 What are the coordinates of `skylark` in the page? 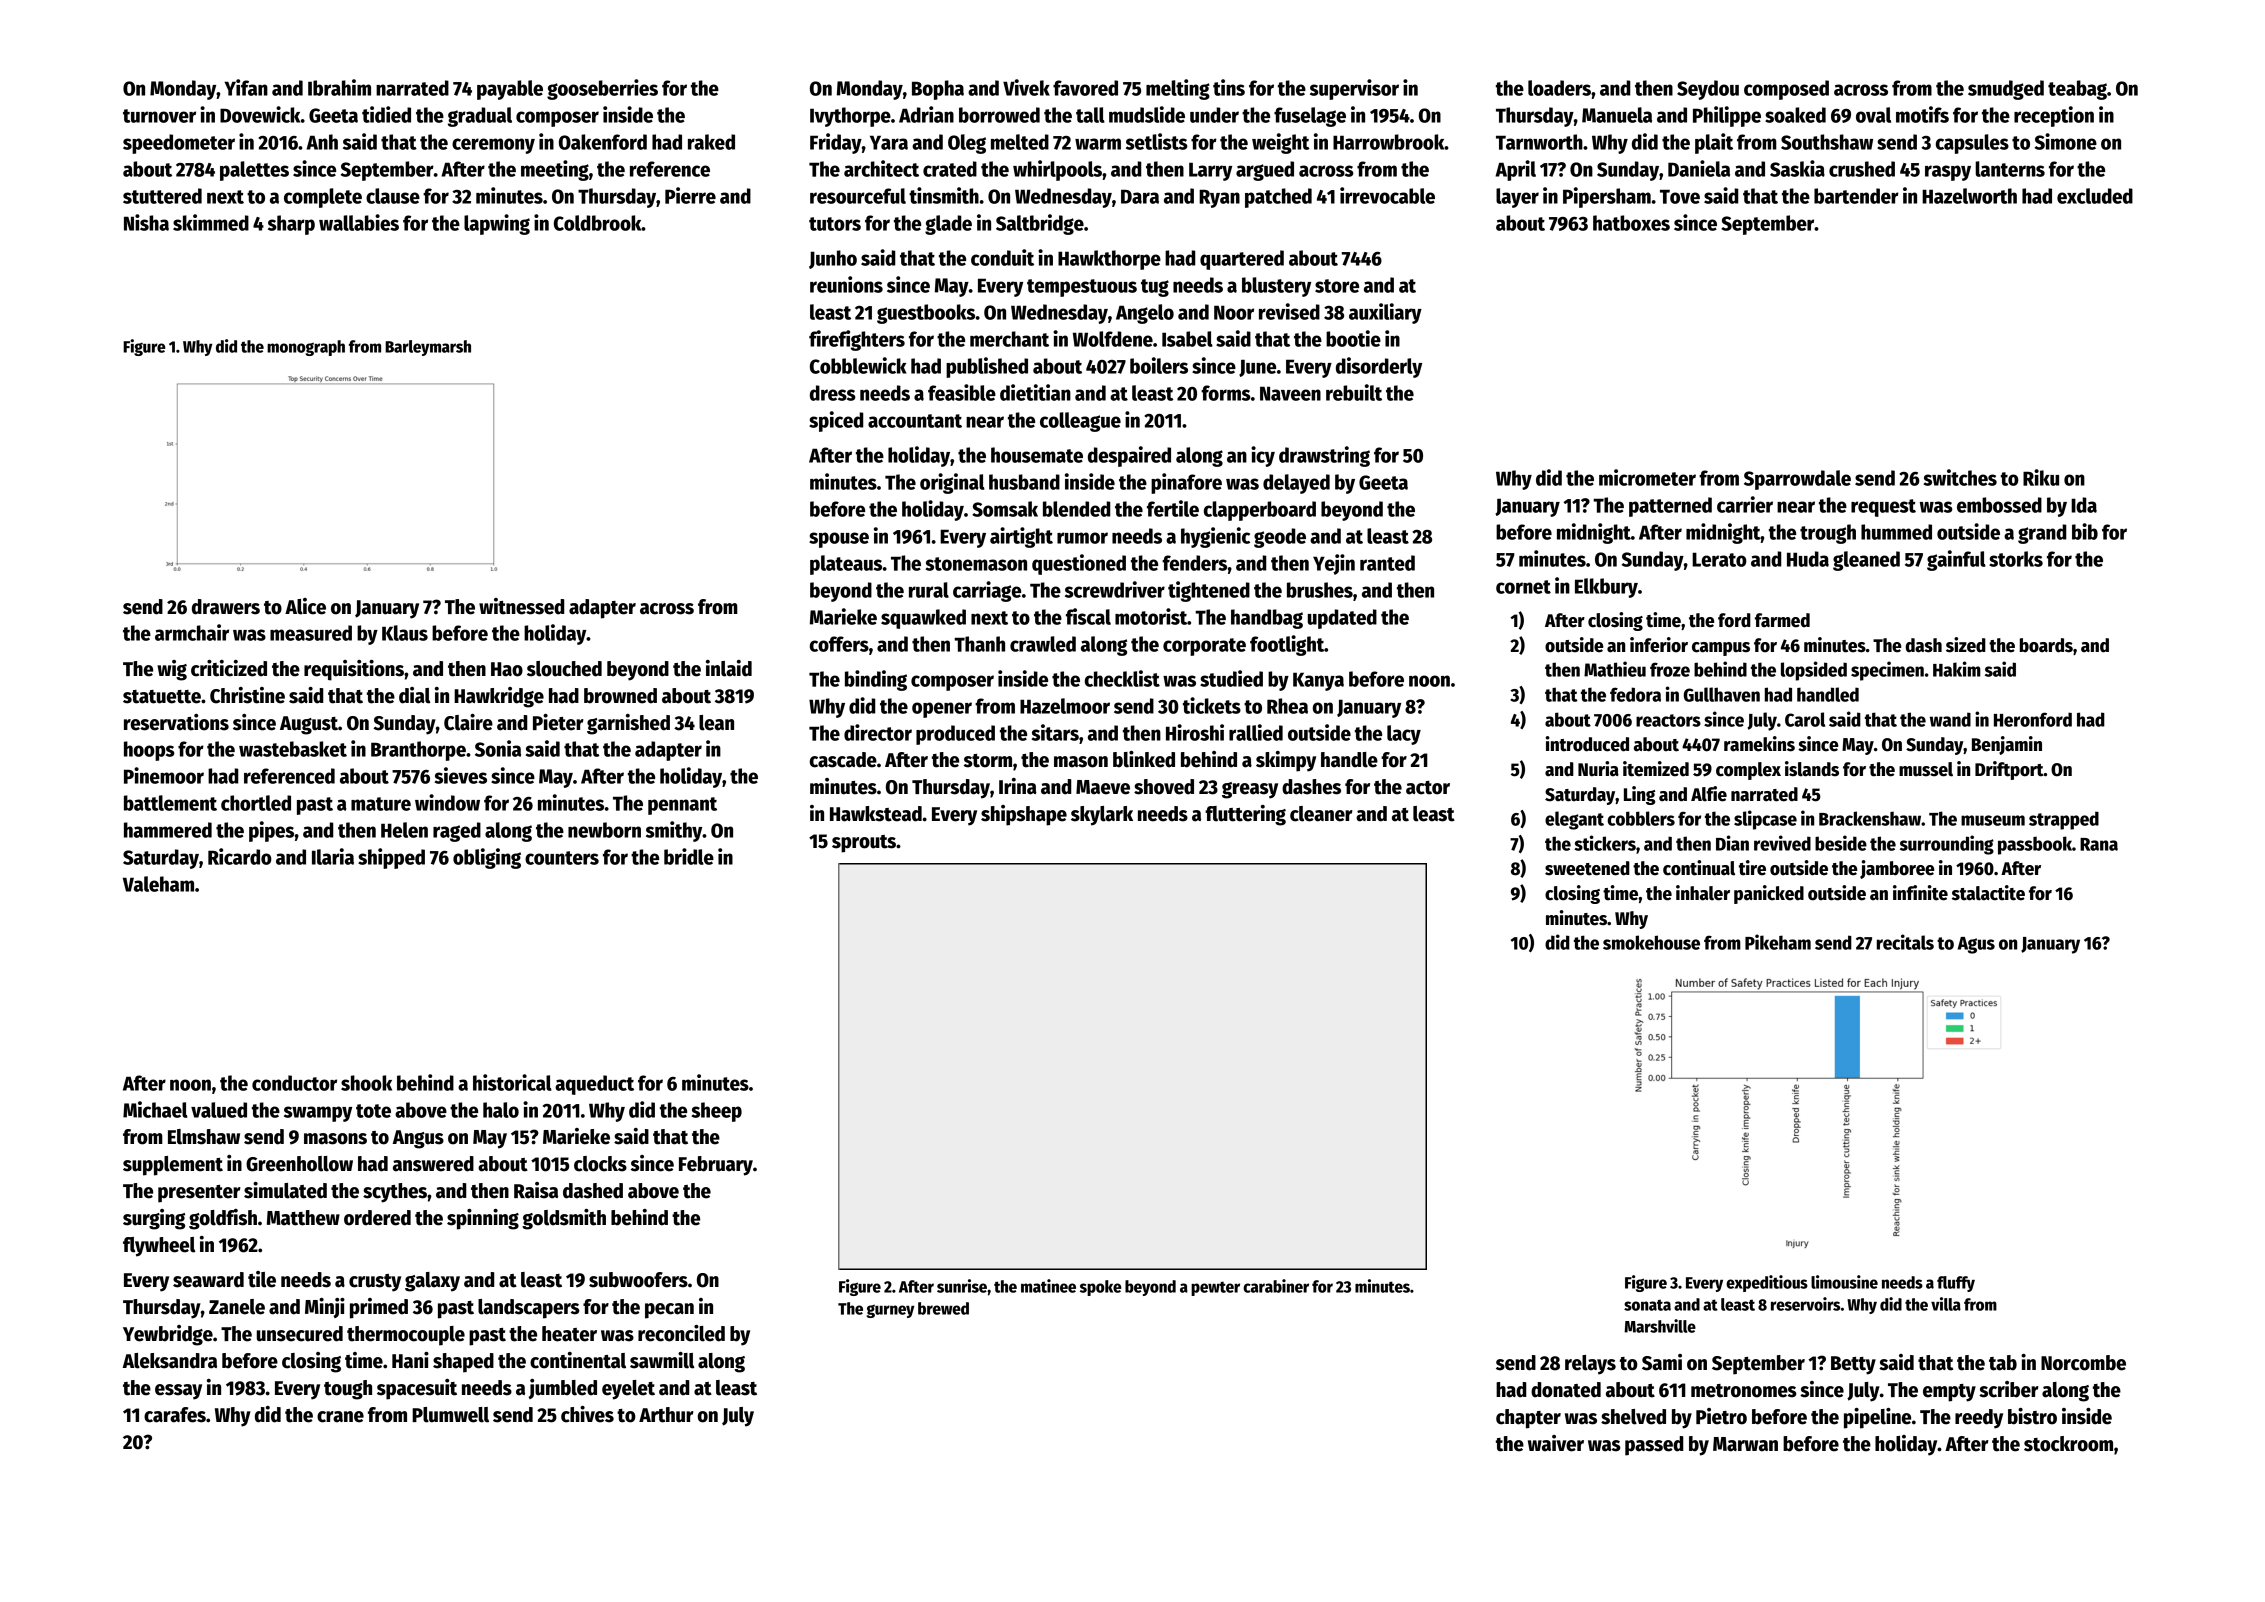 It's located at (1102, 816).
